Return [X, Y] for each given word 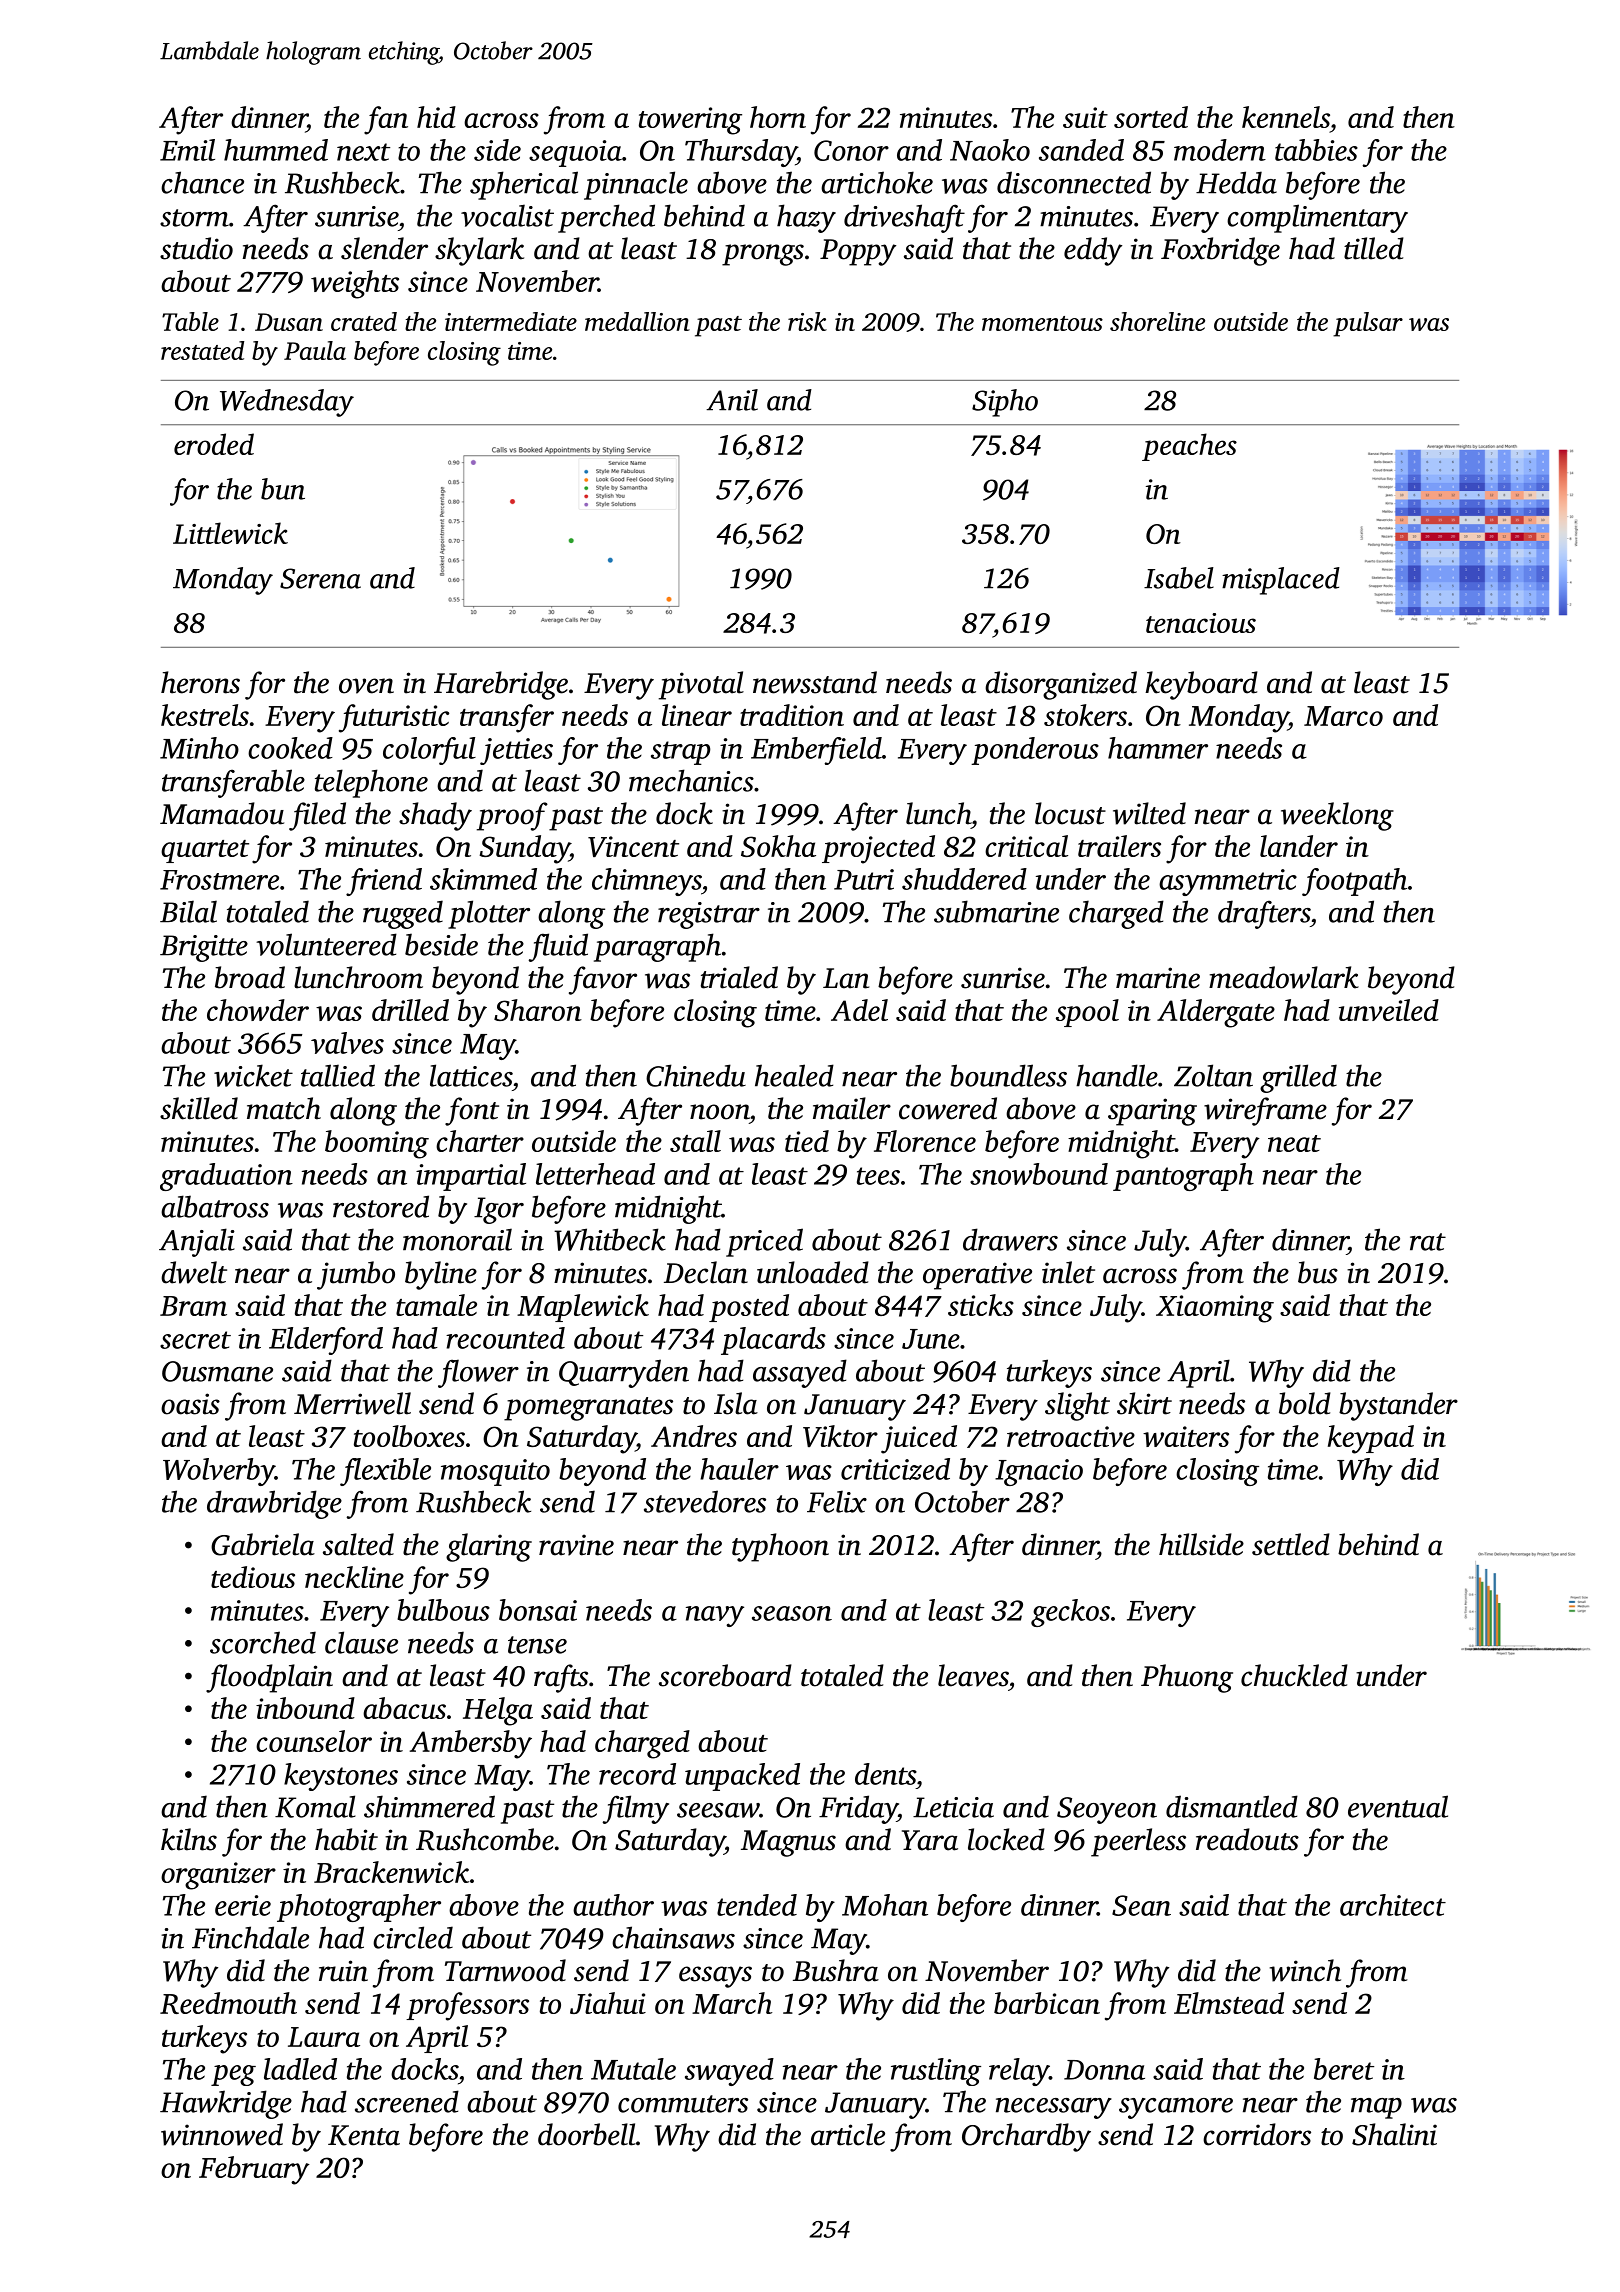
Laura [324, 2037]
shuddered [964, 879]
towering [690, 121]
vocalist [507, 215]
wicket [253, 1075]
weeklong [1337, 816]
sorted [1151, 117]
